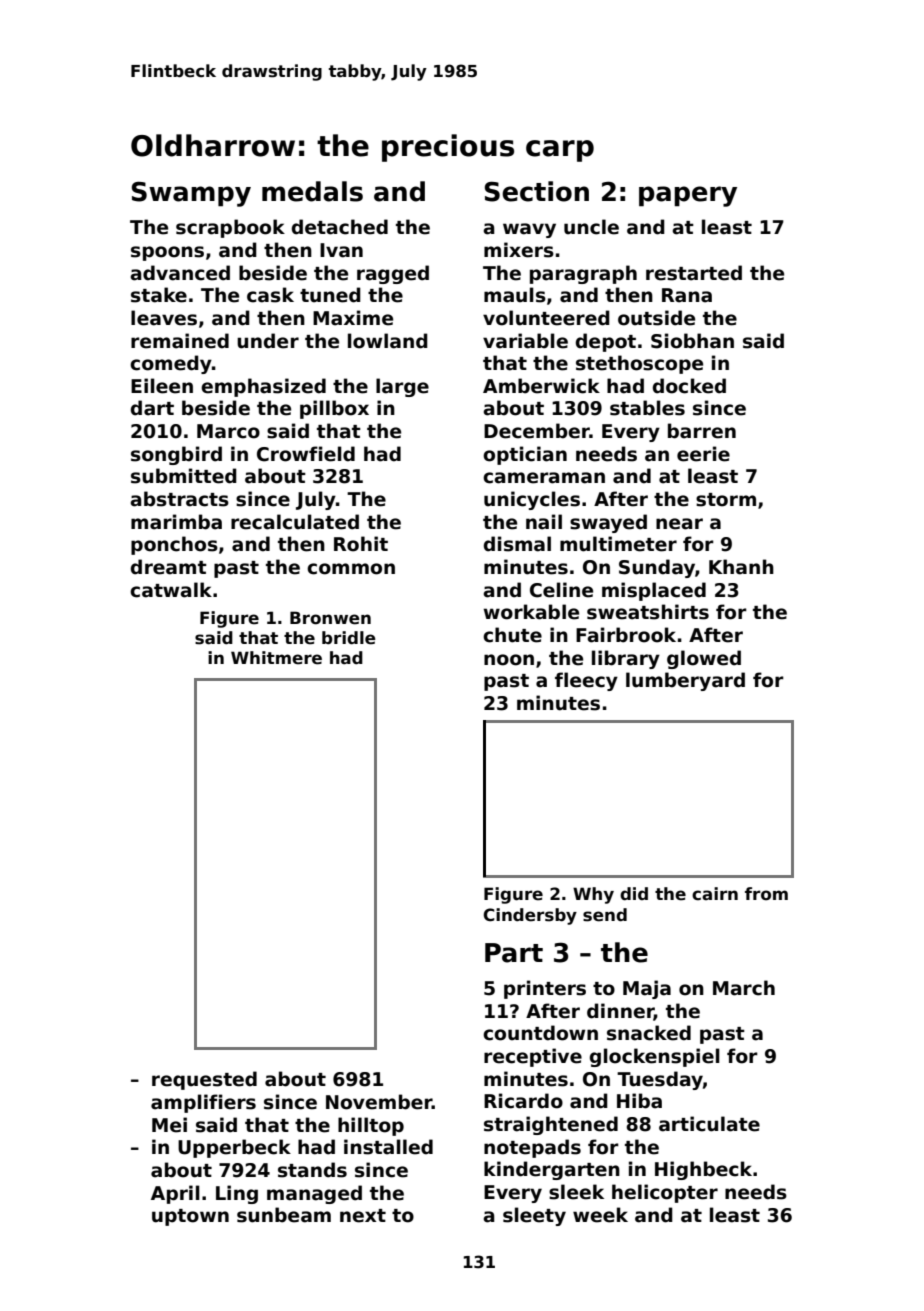 The image size is (924, 1311). I want to click on Whitmere, so click(276, 658).
